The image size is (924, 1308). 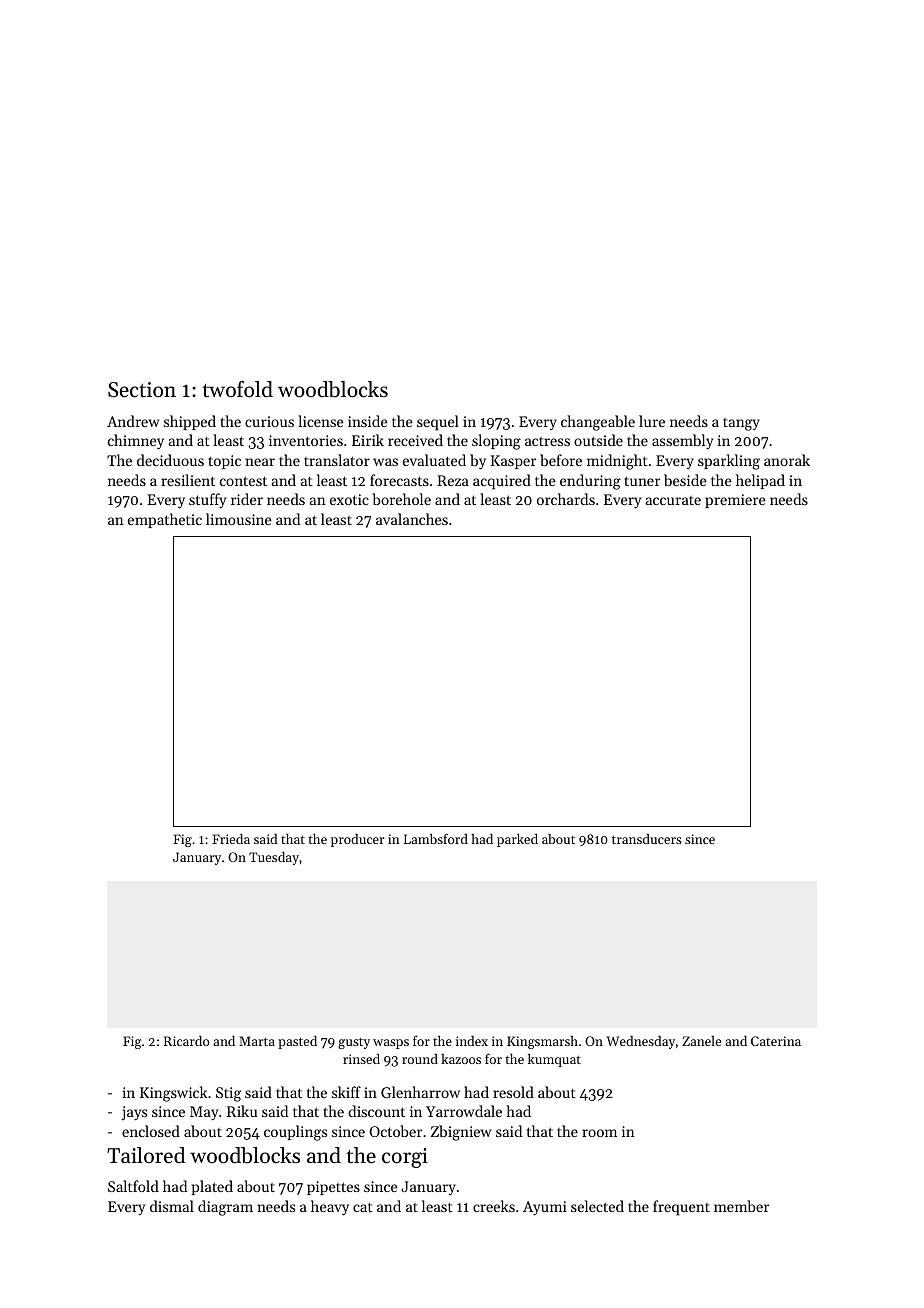 I want to click on May, so click(x=204, y=1113).
